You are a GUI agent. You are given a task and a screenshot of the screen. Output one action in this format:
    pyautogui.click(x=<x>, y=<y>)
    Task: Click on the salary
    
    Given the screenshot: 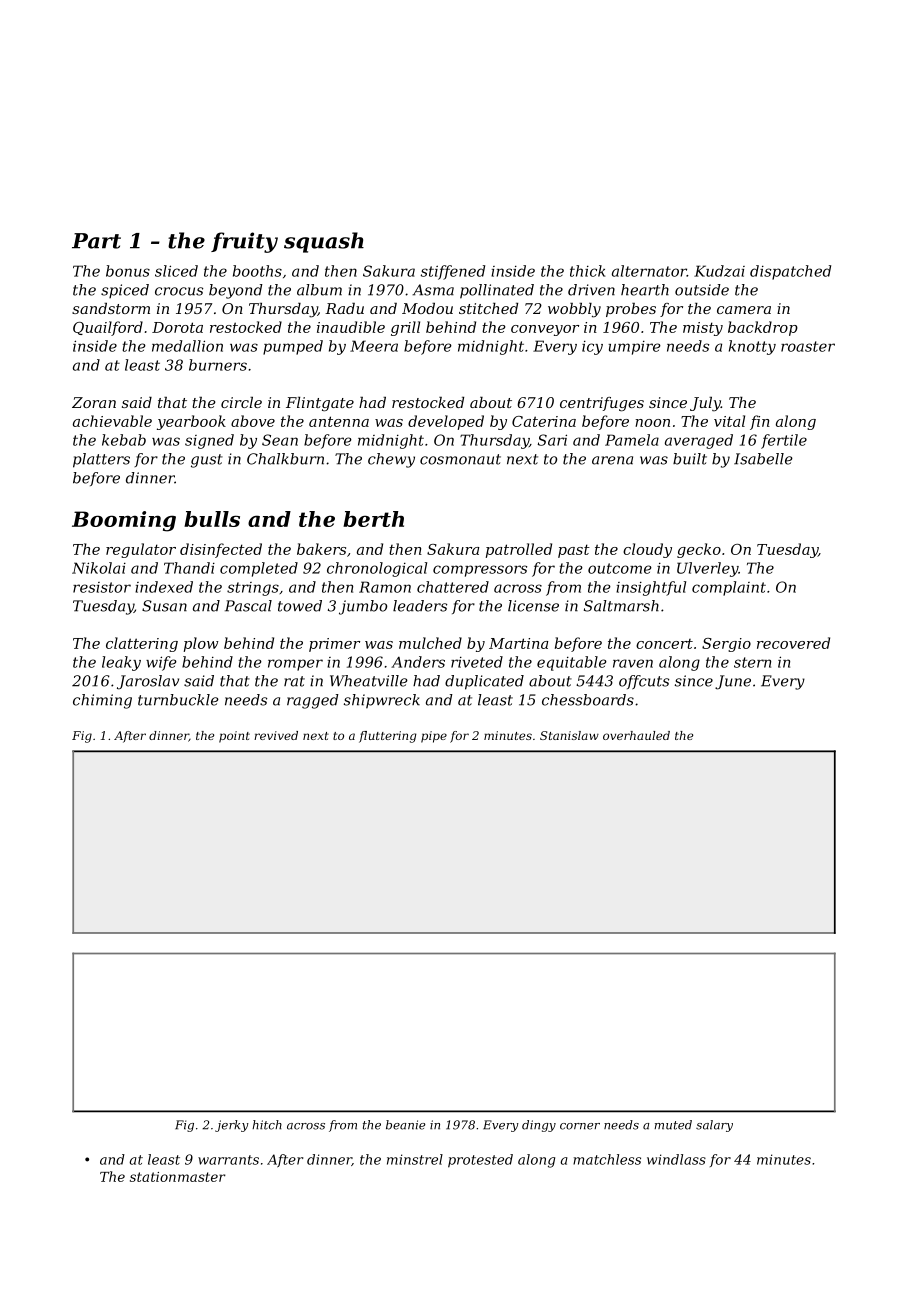 What is the action you would take?
    pyautogui.click(x=714, y=1126)
